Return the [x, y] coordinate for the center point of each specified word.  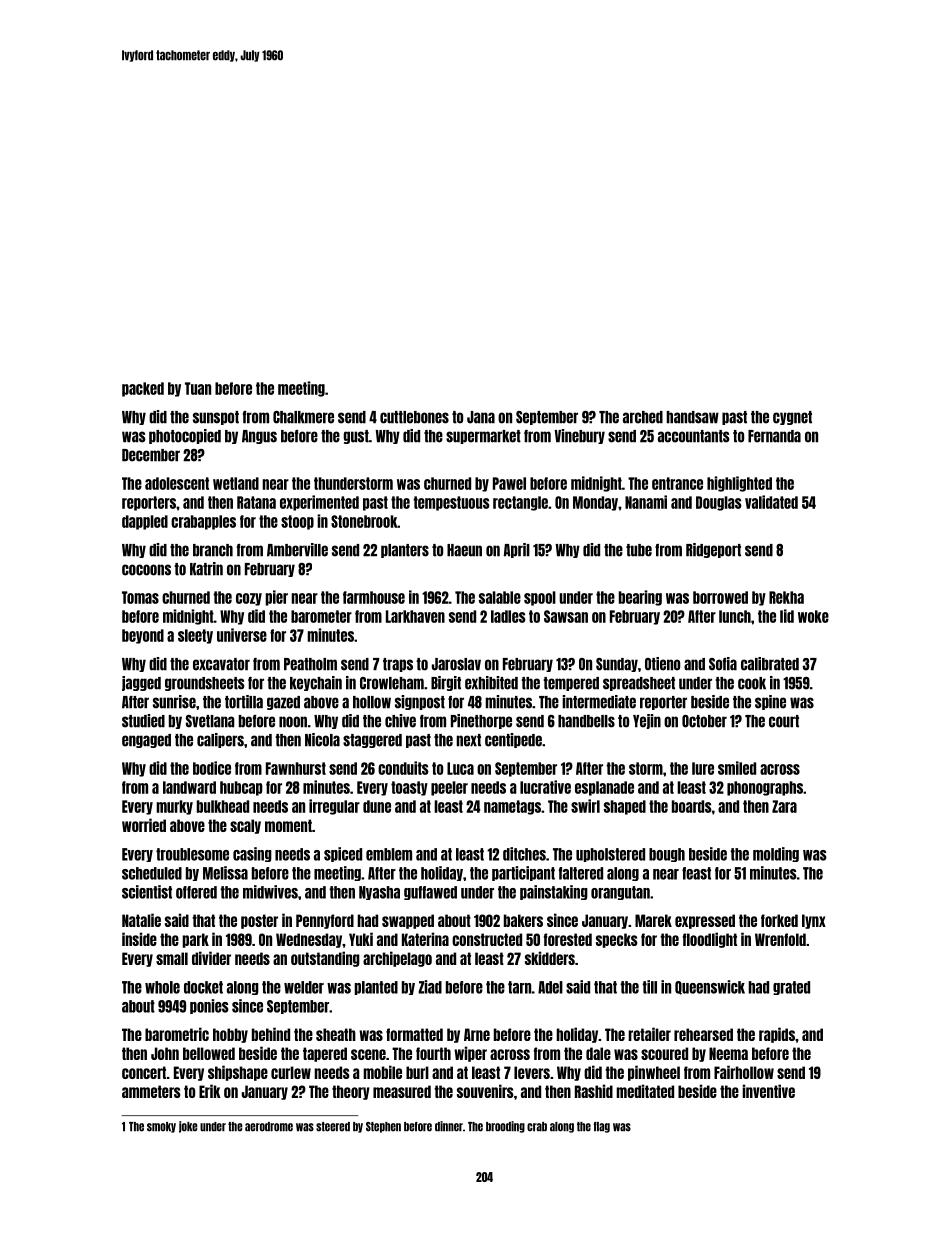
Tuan [198, 388]
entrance [677, 483]
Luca [460, 768]
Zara [784, 806]
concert [144, 1072]
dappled [145, 522]
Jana [481, 417]
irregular [334, 807]
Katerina [425, 939]
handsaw [692, 417]
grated [791, 988]
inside [139, 939]
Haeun [464, 550]
